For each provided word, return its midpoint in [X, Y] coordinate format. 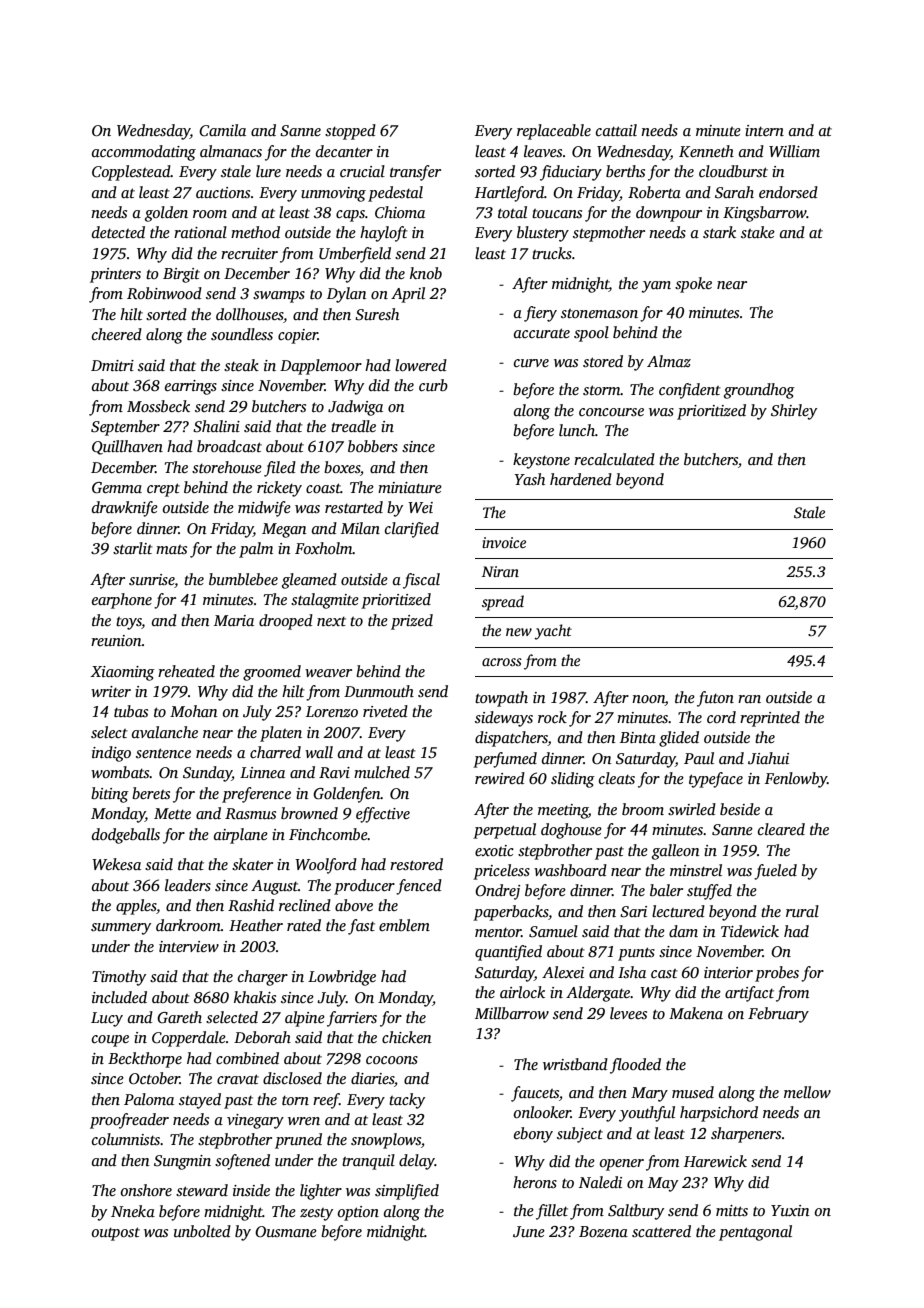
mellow [807, 1092]
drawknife [125, 509]
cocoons [392, 1060]
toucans [557, 213]
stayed [200, 1101]
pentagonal [755, 1233]
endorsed [788, 192]
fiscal [421, 581]
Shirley [794, 412]
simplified [407, 1192]
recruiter [249, 253]
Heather [256, 925]
